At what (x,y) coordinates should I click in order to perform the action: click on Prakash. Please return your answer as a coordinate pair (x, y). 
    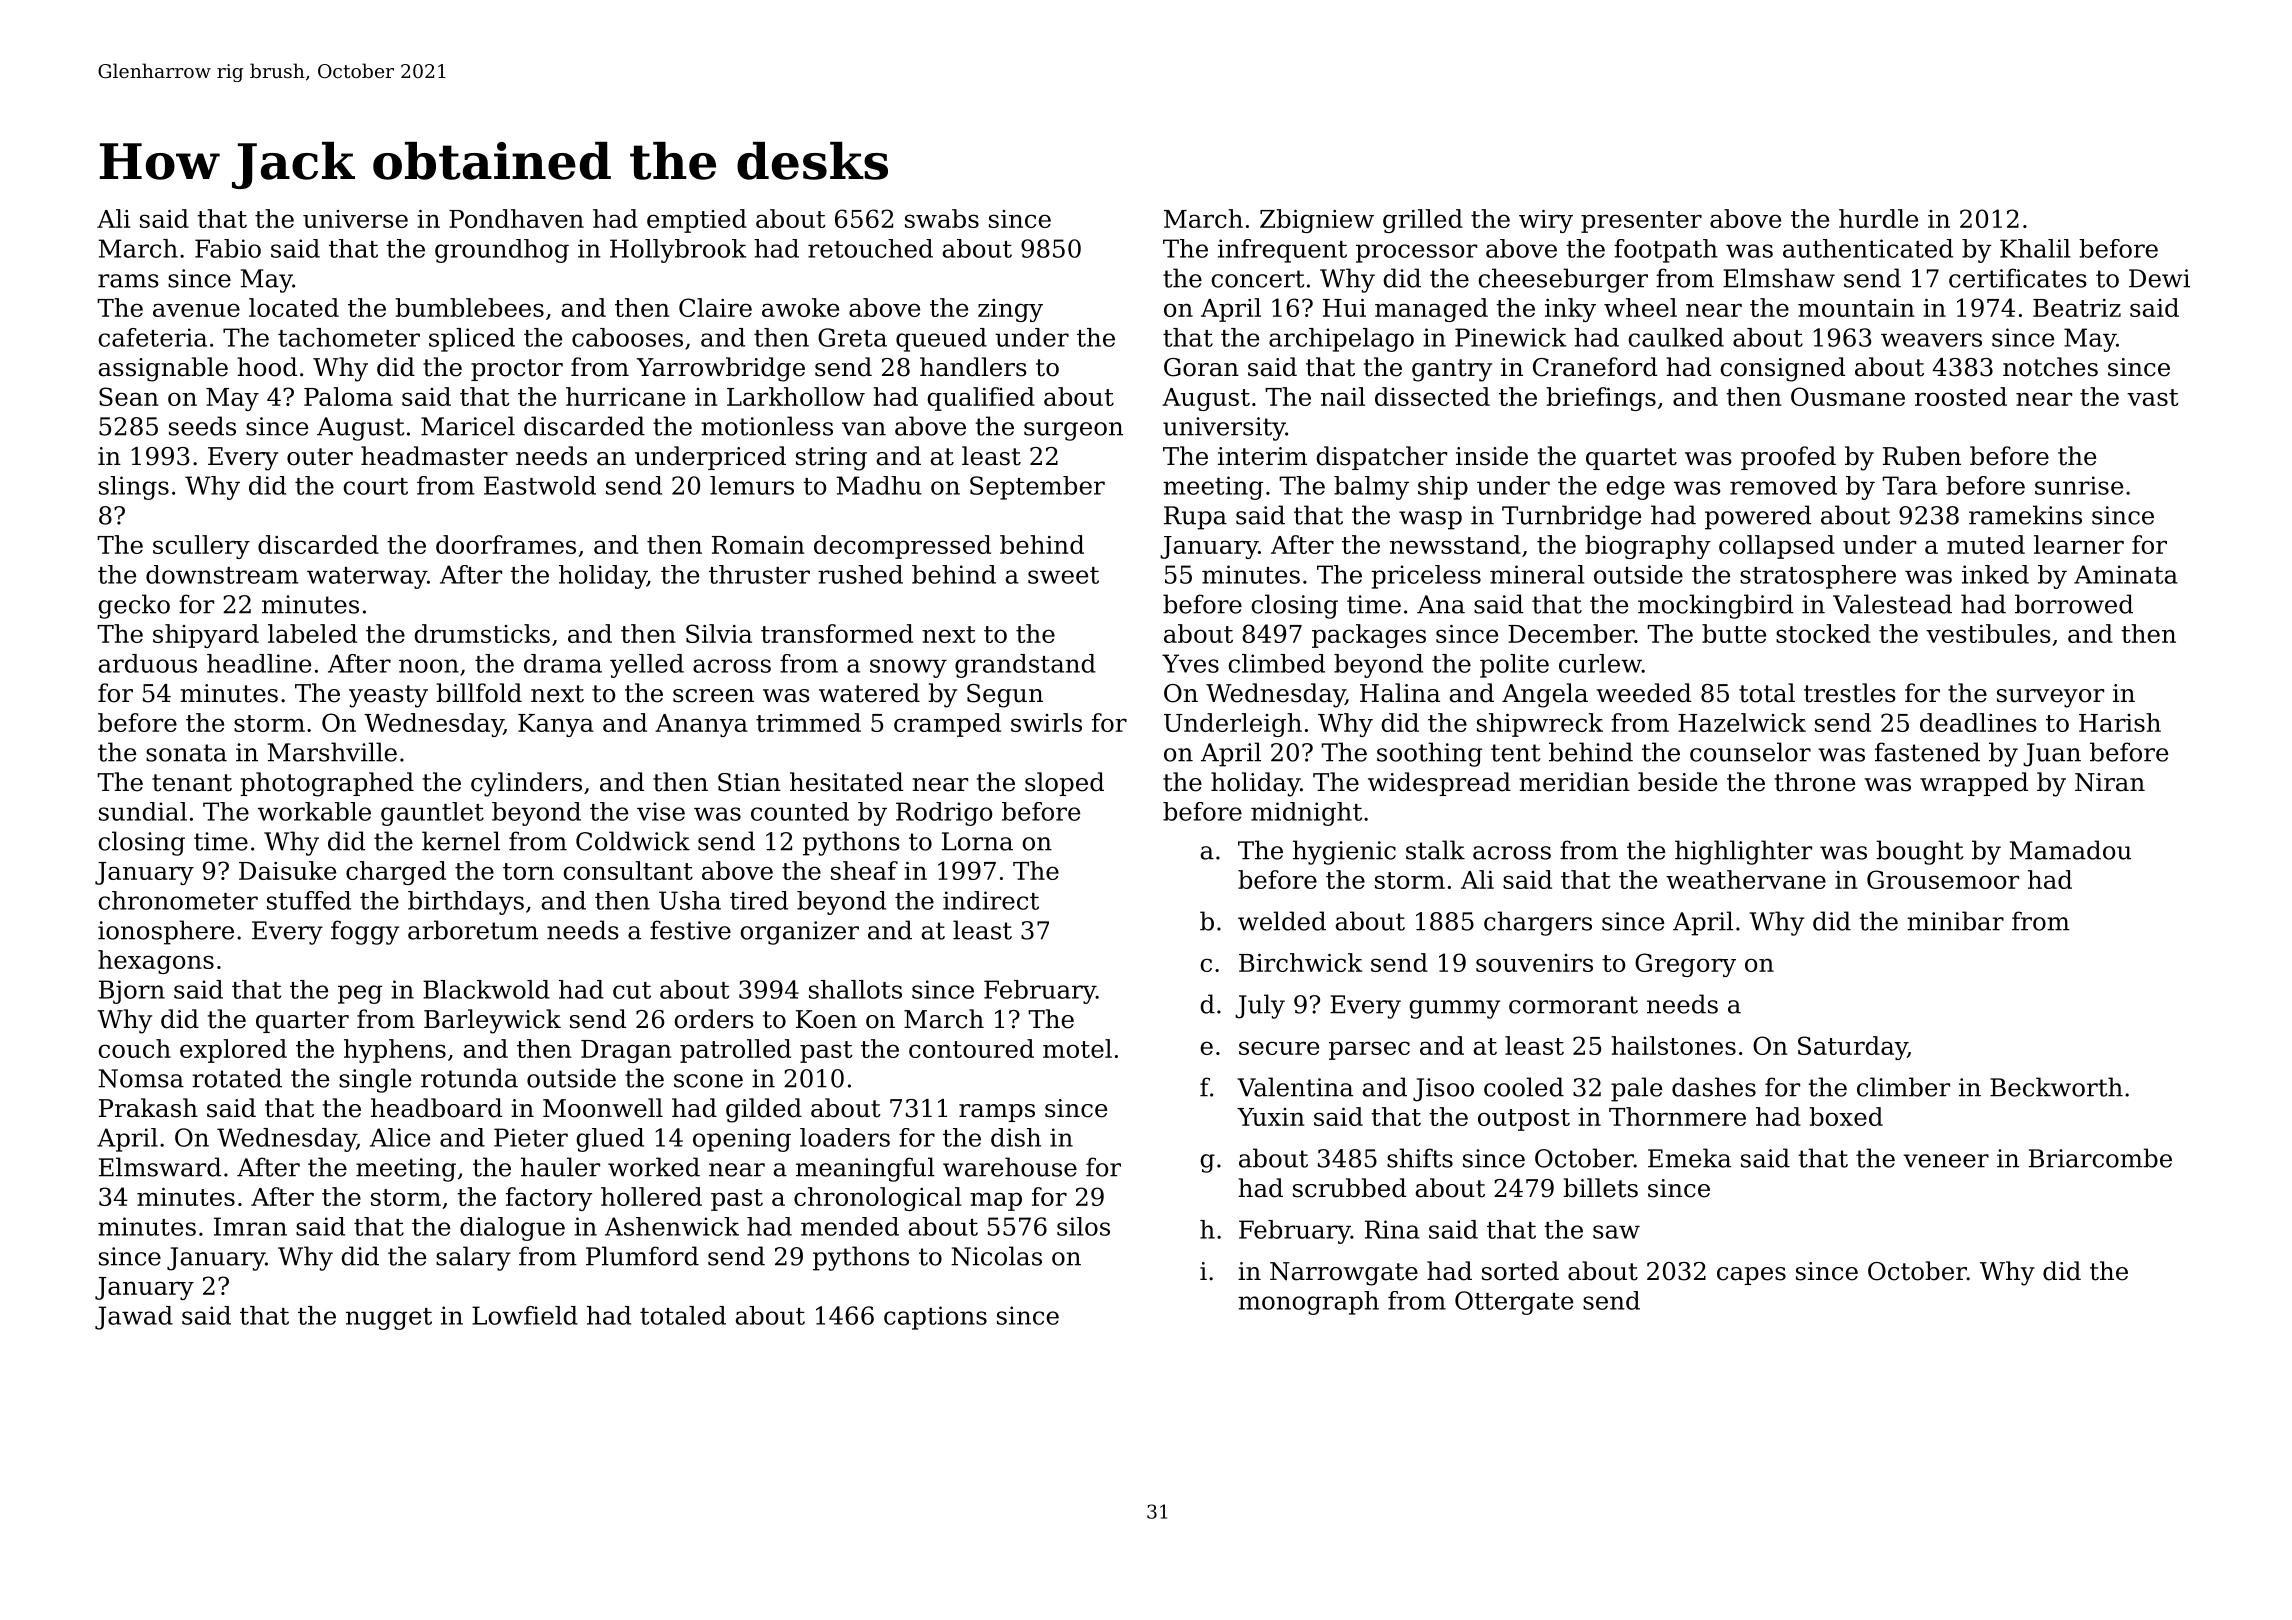
    Looking at the image, I should click on (148, 1108).
